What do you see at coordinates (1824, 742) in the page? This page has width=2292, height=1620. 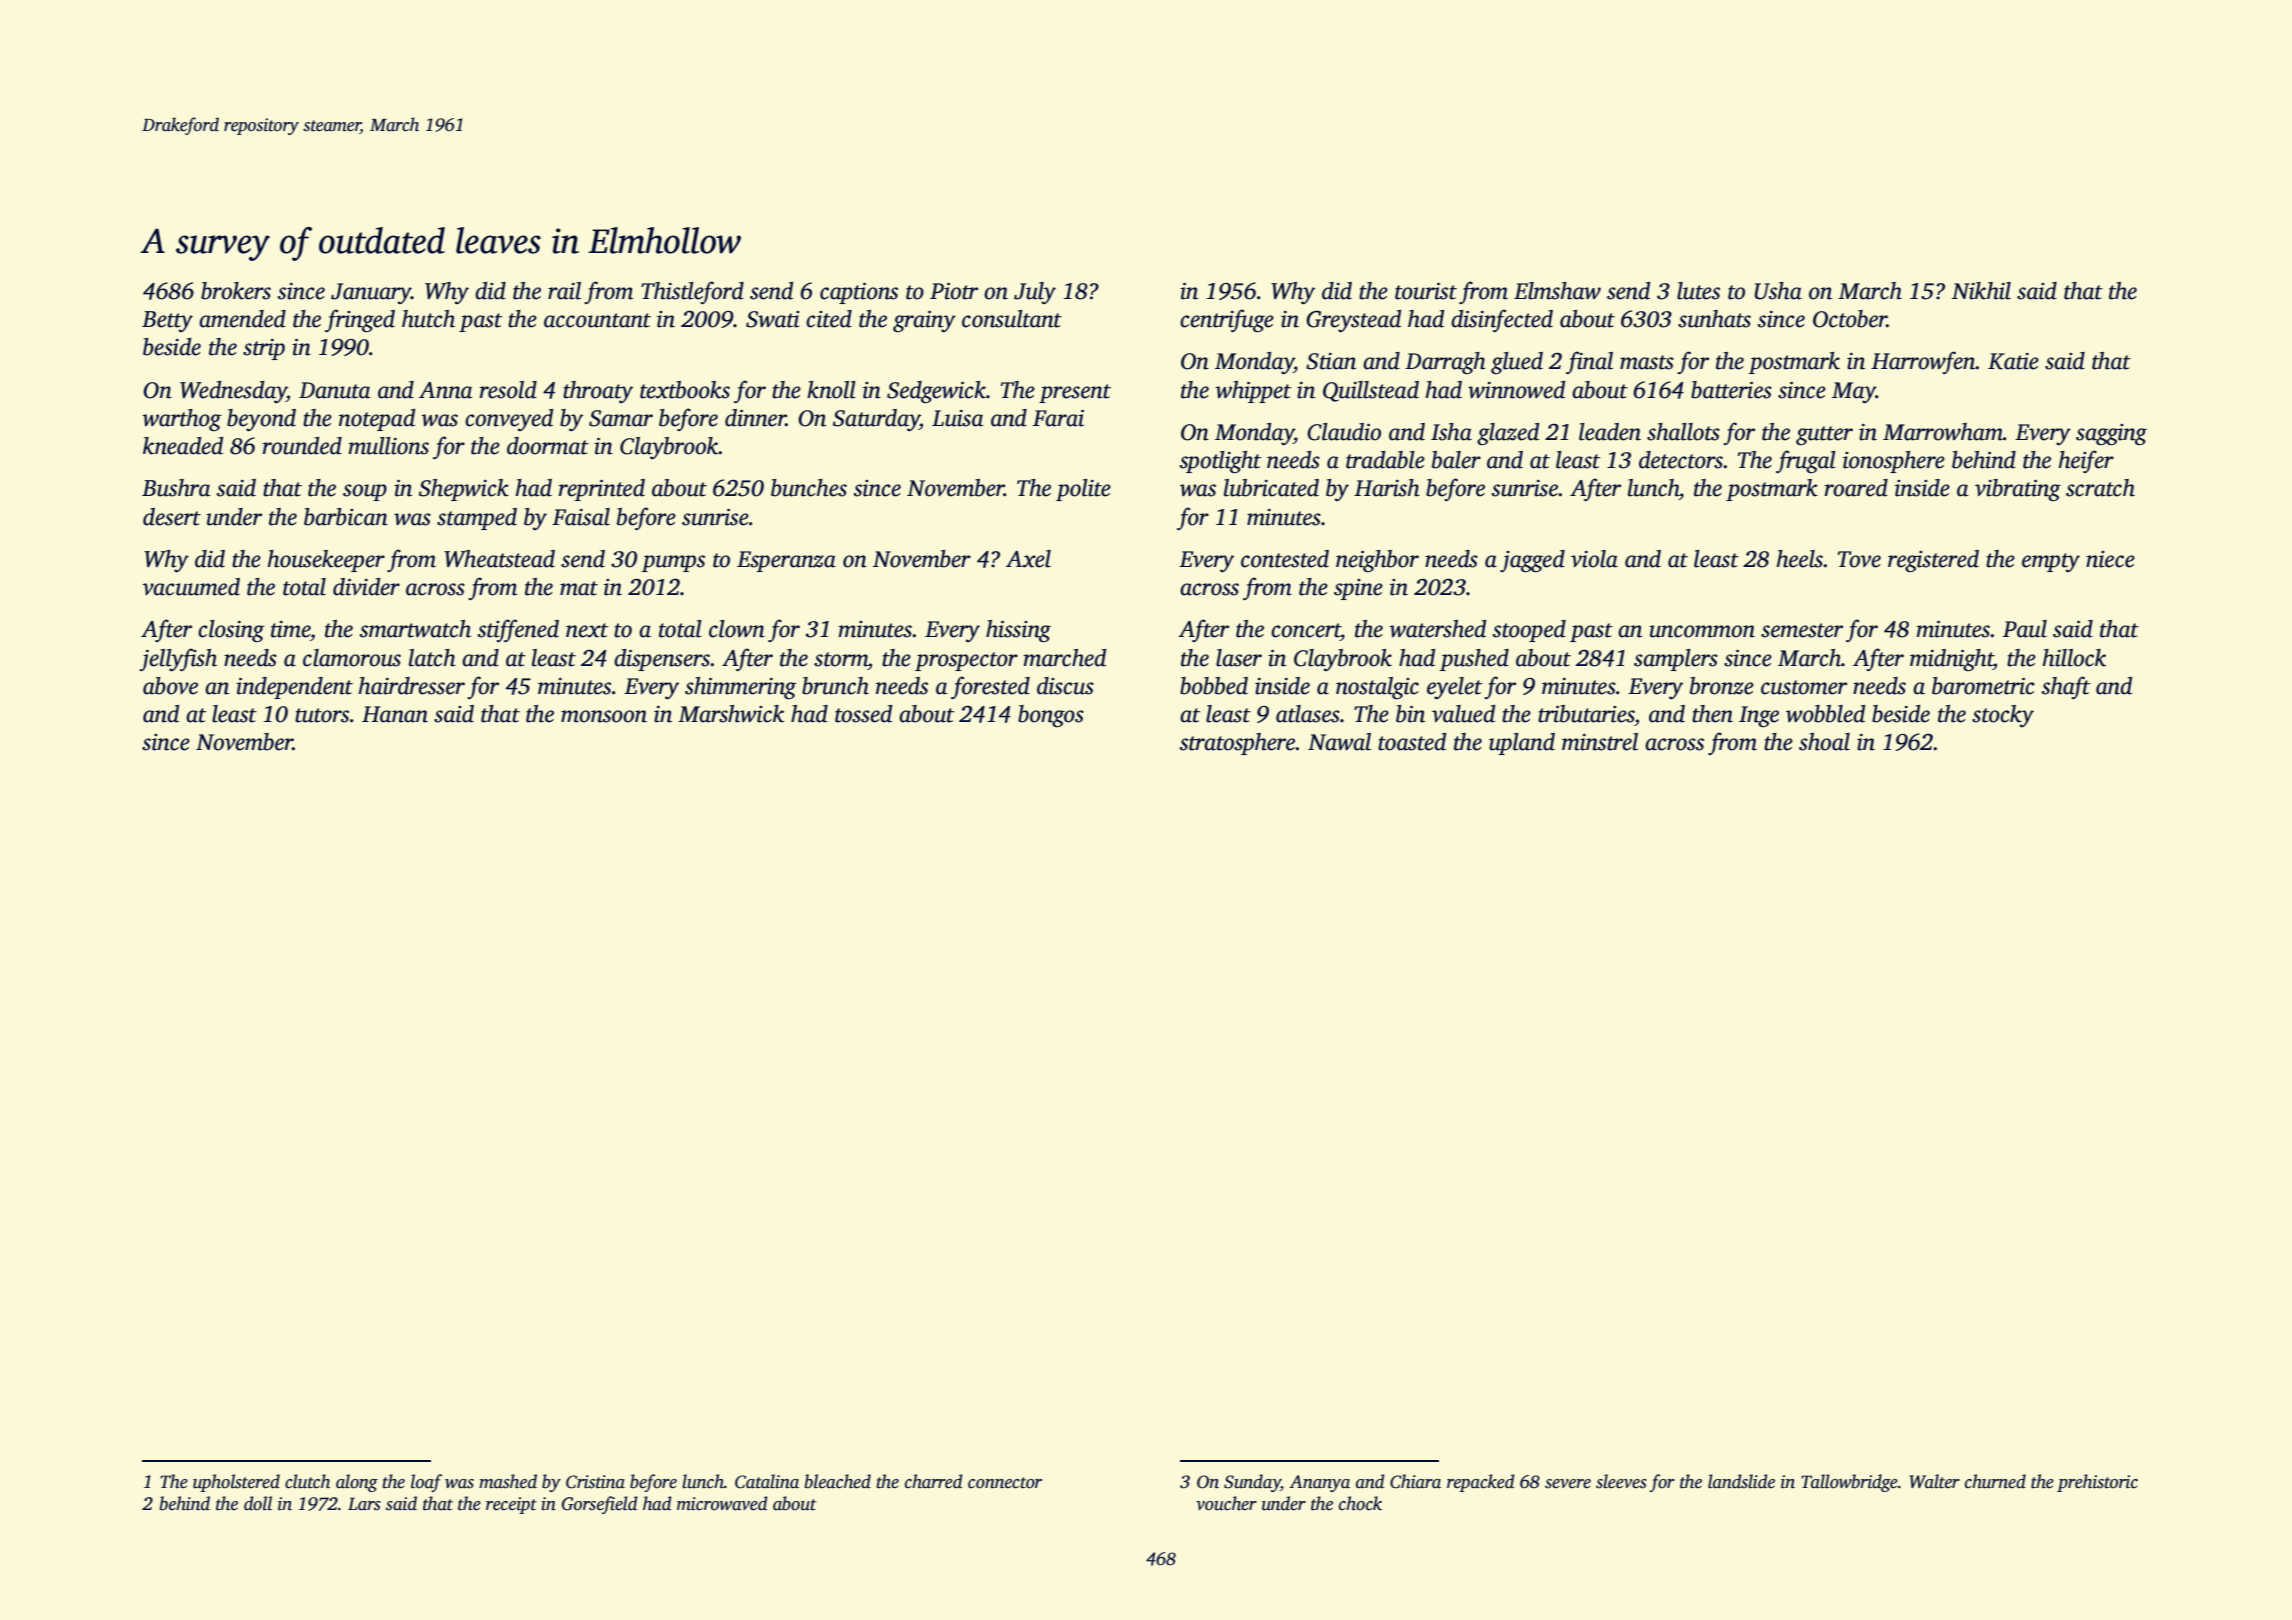 I see `shoal` at bounding box center [1824, 742].
